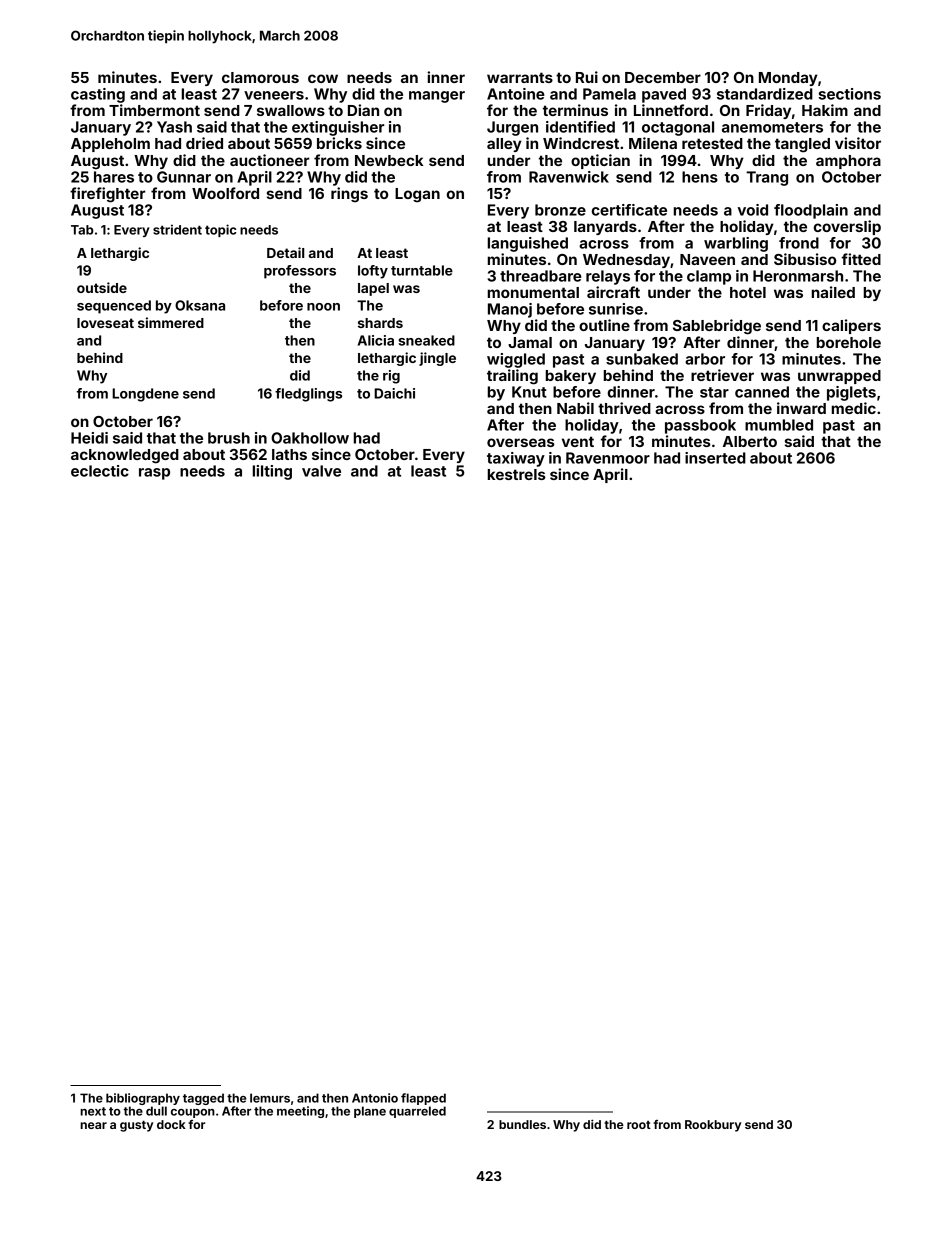 This screenshot has height=1233, width=952. What do you see at coordinates (522, 1124) in the screenshot?
I see `bundles` at bounding box center [522, 1124].
